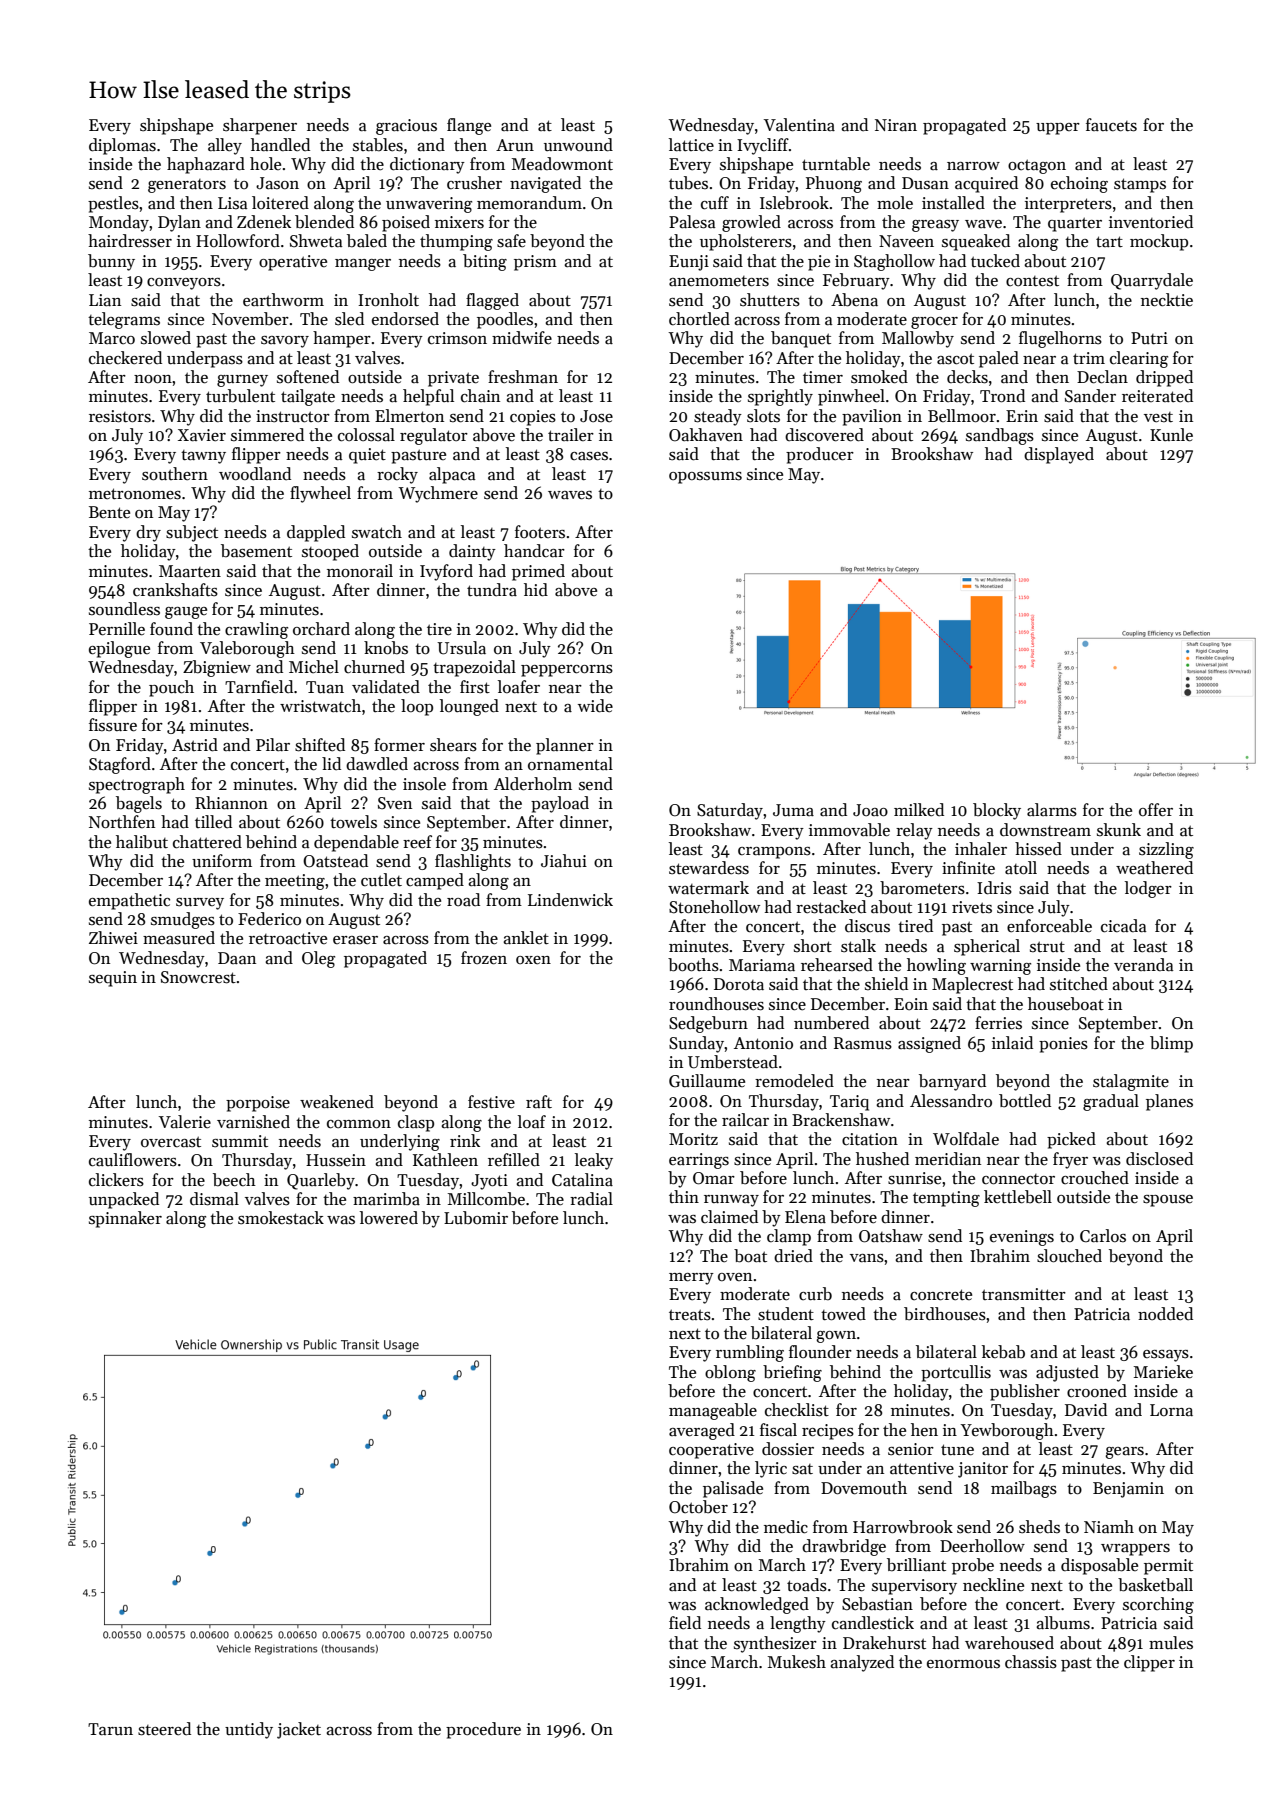  I want to click on untidy, so click(249, 1730).
